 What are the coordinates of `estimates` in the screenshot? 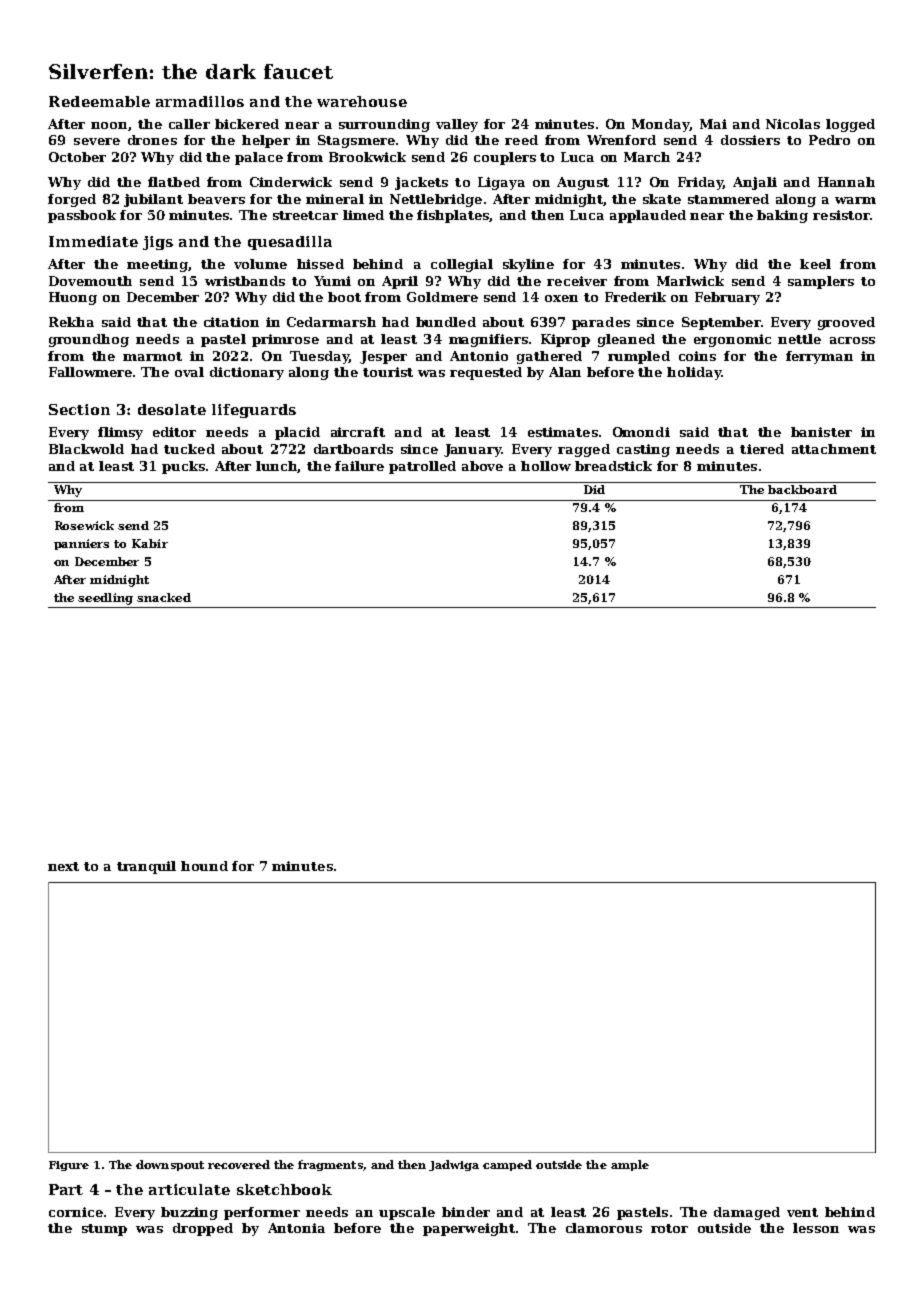 It's located at (563, 432).
